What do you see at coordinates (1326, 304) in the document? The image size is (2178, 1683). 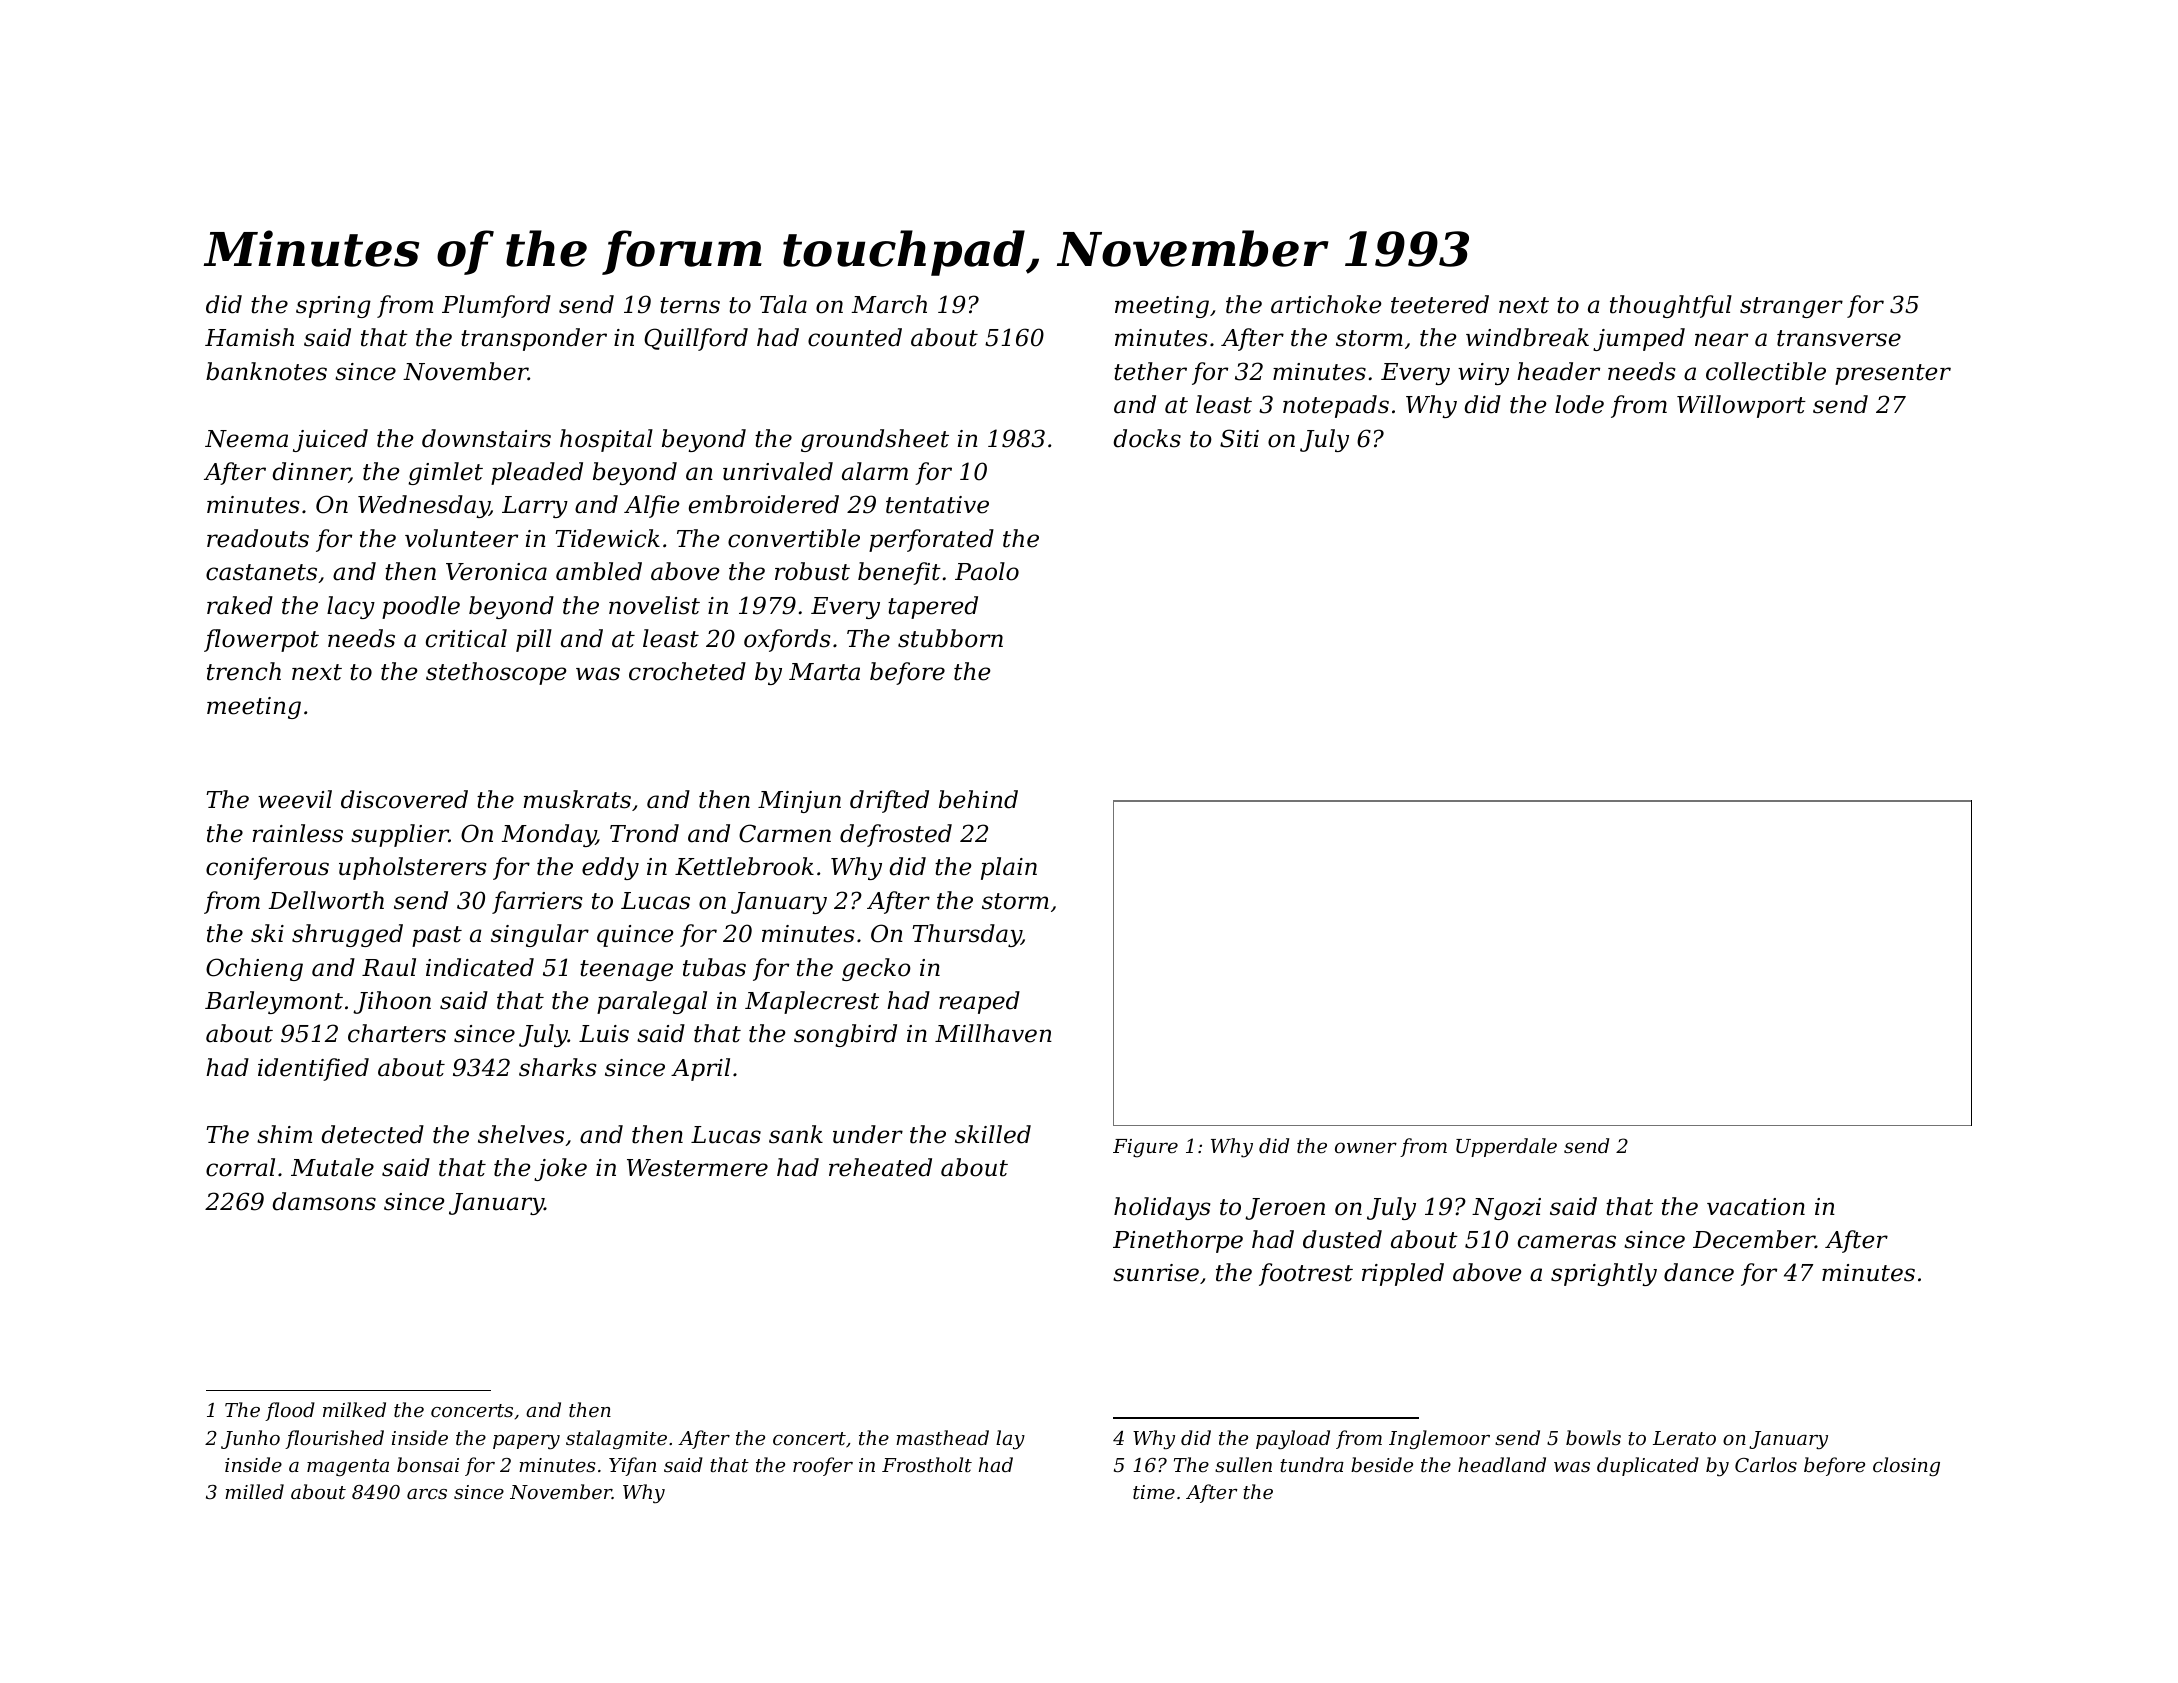 I see `artichoke` at bounding box center [1326, 304].
